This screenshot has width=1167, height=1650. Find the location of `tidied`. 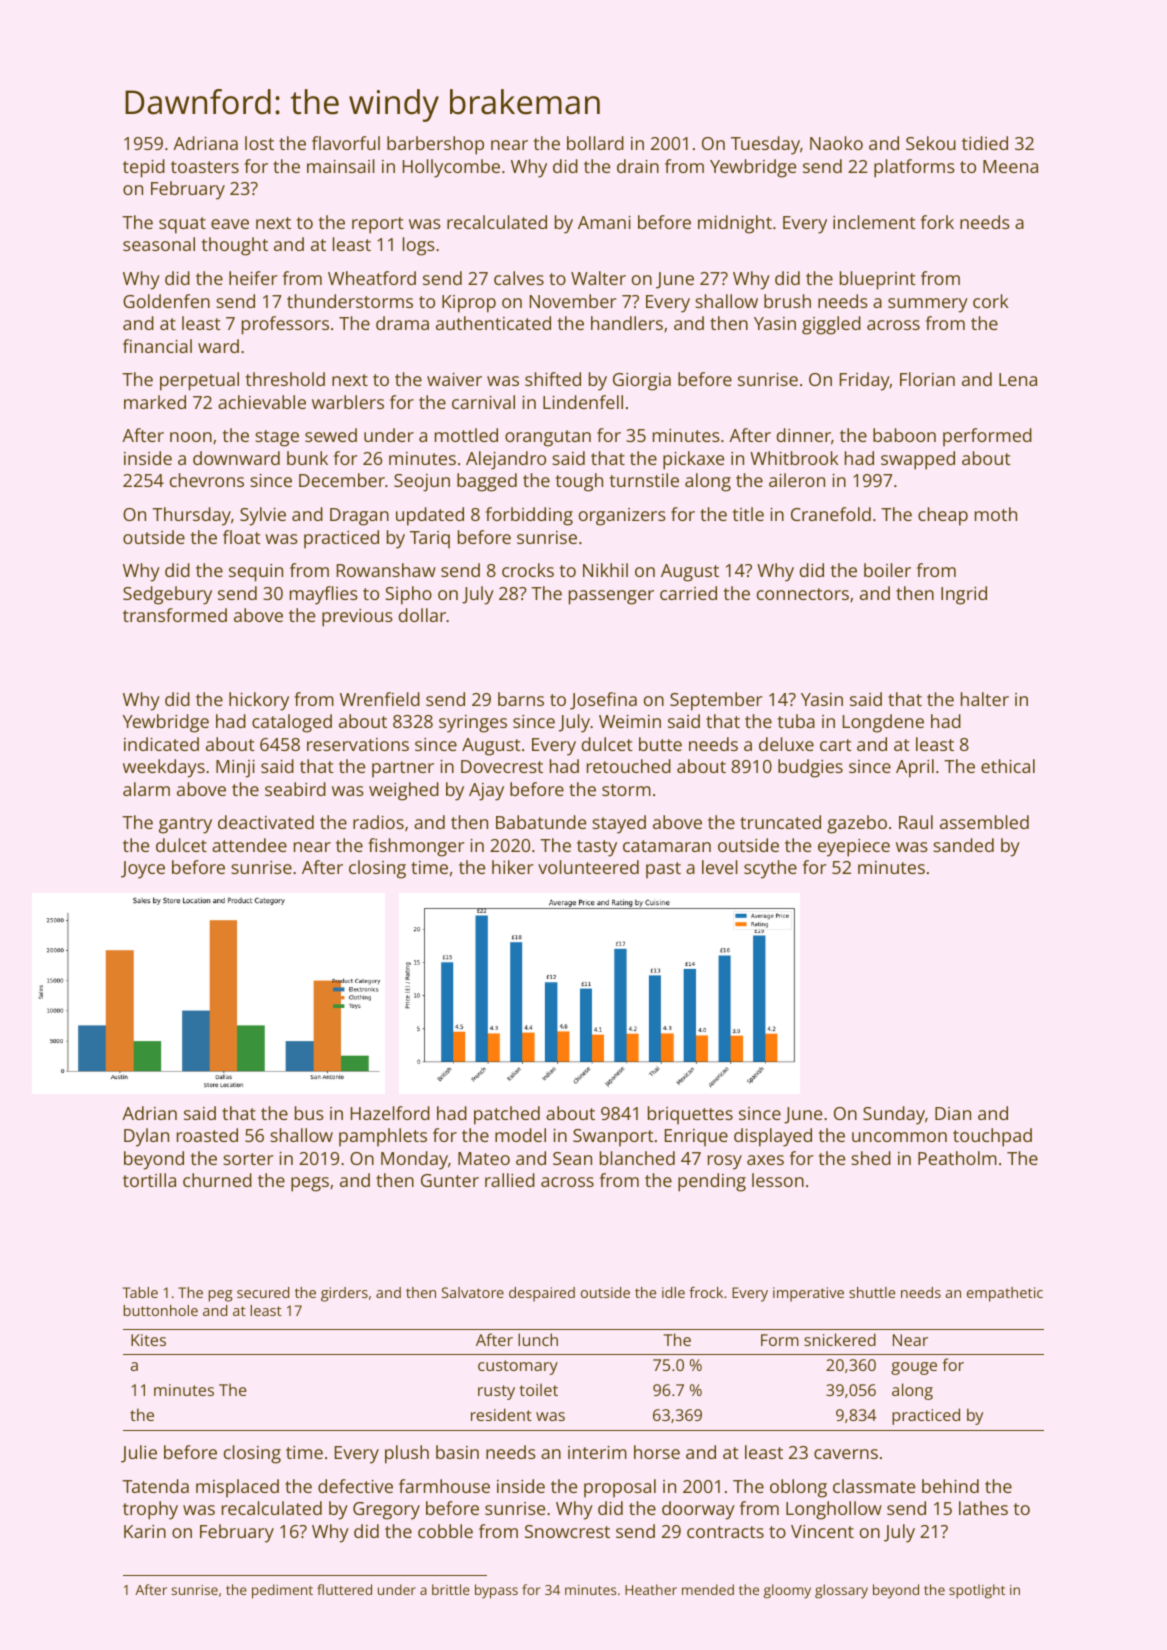

tidied is located at coordinates (985, 143).
